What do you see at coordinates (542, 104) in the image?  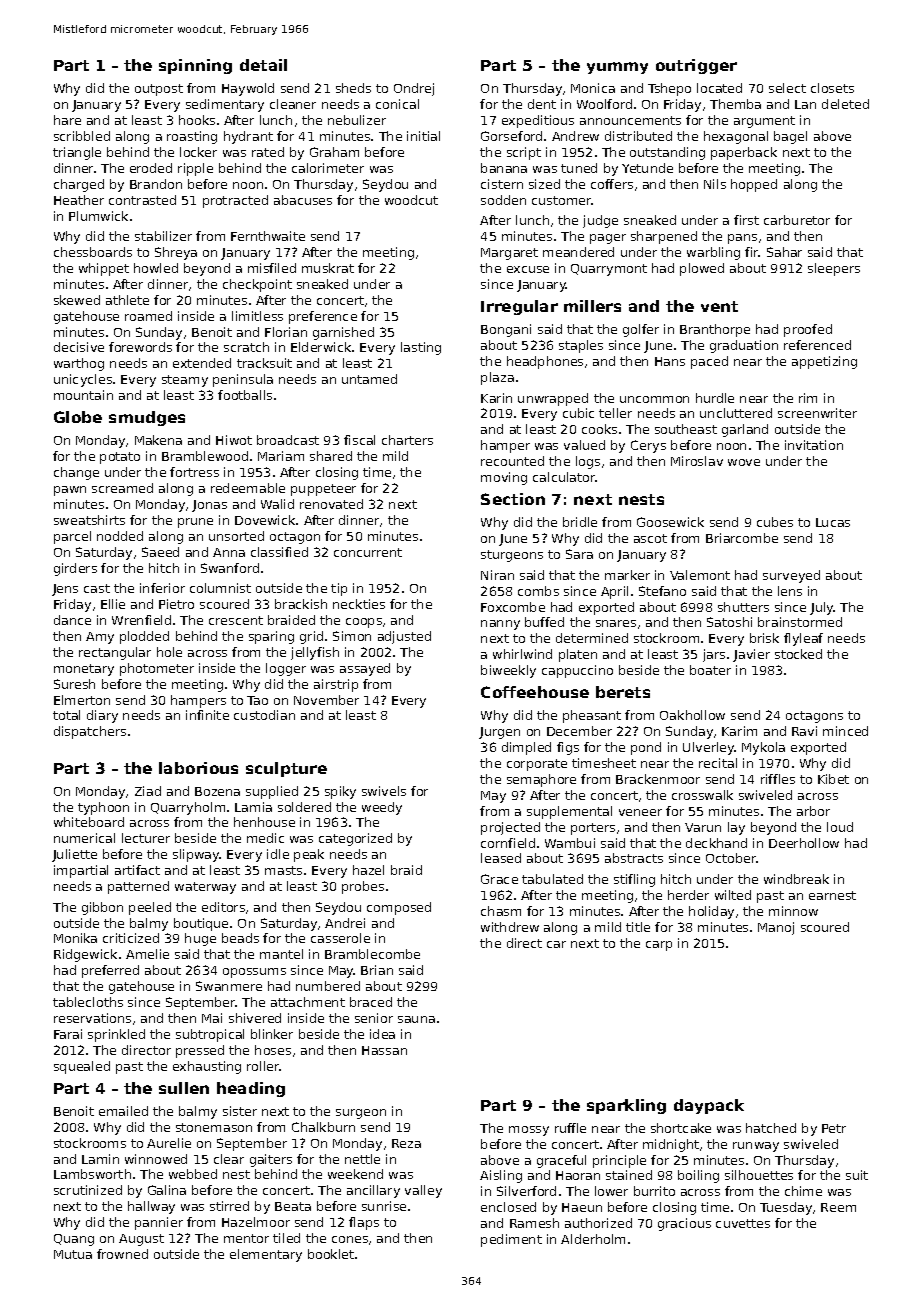 I see `dent` at bounding box center [542, 104].
